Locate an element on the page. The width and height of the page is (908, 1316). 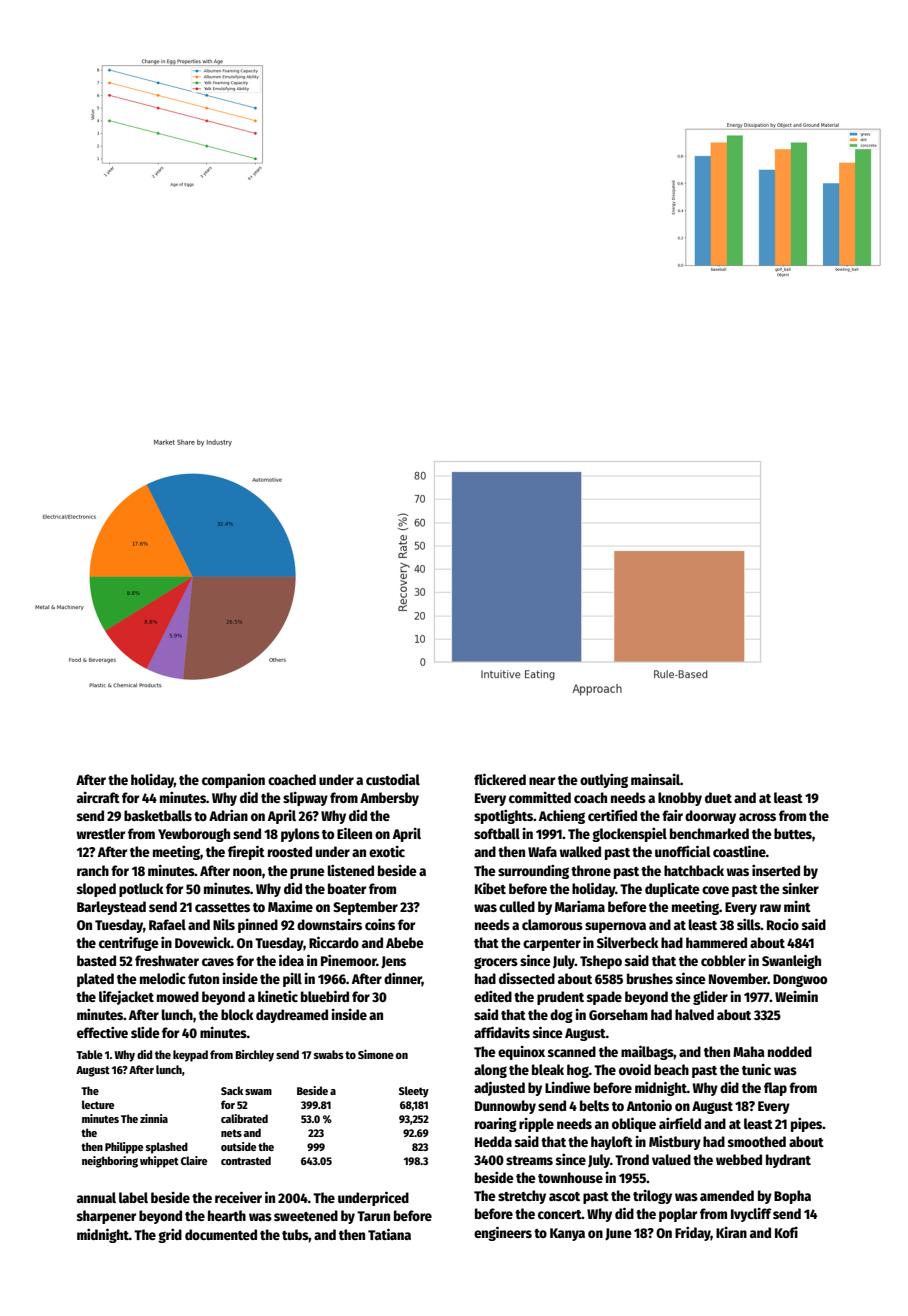
nodded is located at coordinates (790, 1051).
